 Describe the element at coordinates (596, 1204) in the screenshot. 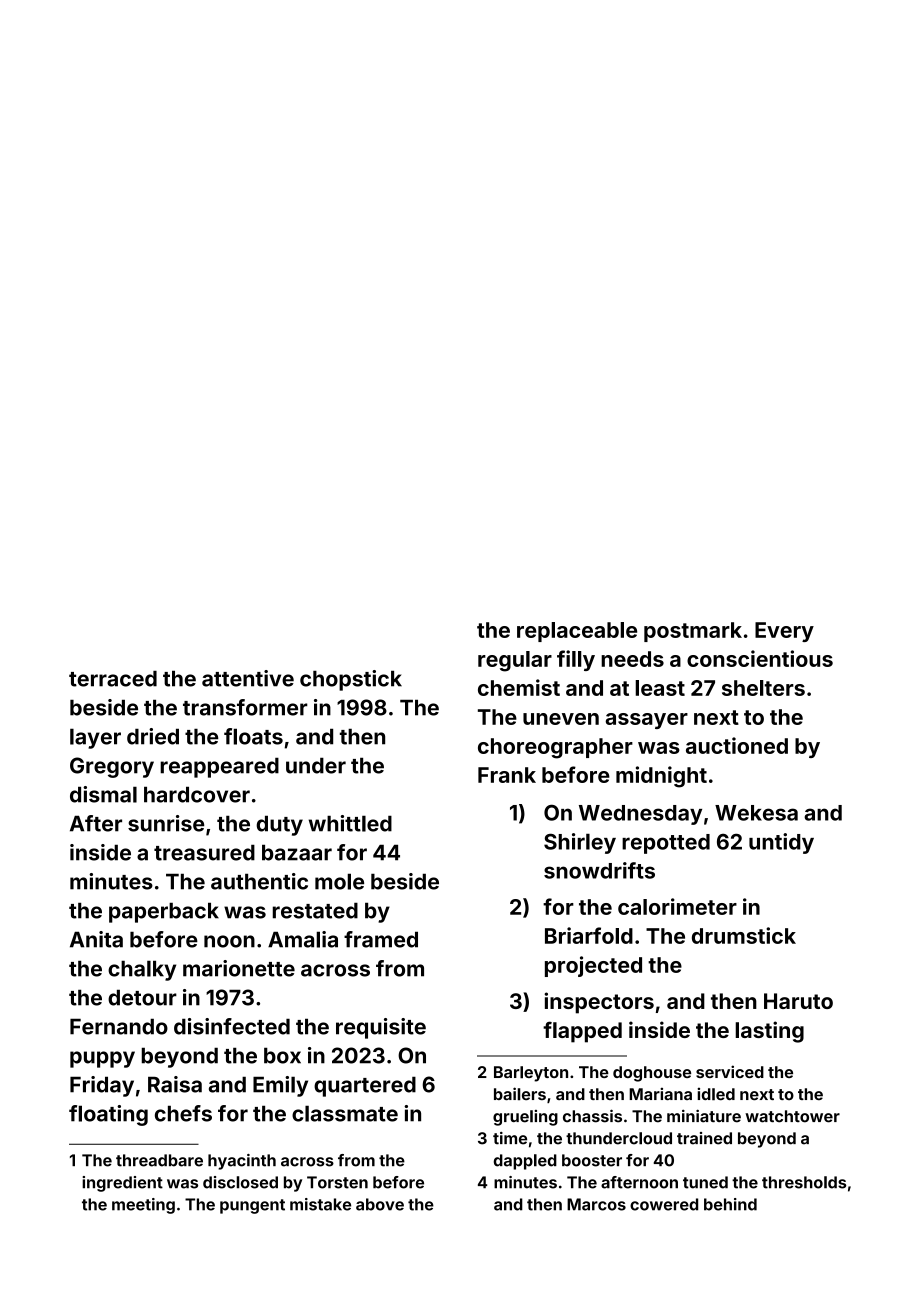

I see `Marcos` at that location.
